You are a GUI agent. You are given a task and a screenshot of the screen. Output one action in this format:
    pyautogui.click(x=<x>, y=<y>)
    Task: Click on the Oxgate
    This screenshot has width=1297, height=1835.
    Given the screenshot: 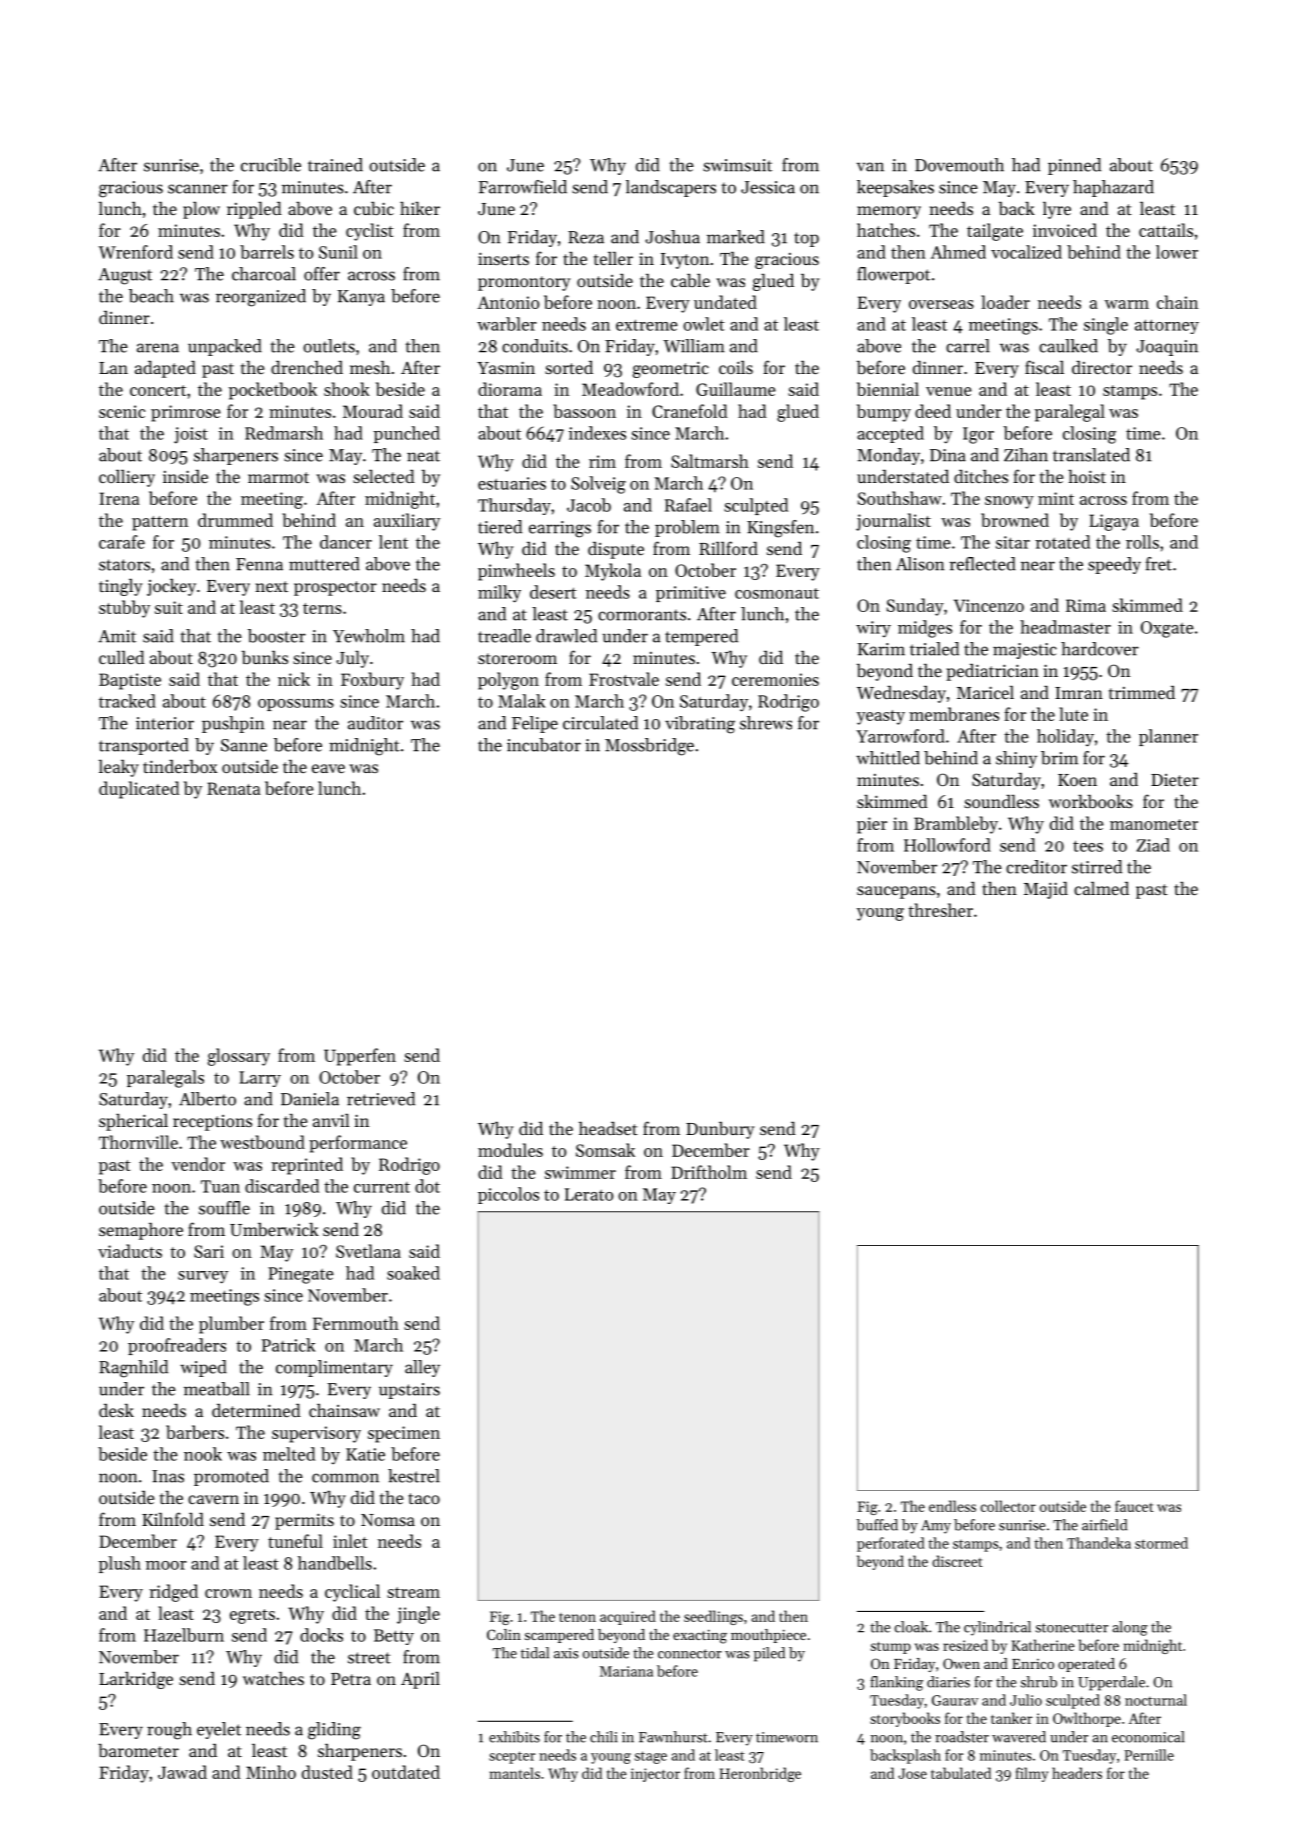 What is the action you would take?
    pyautogui.click(x=1167, y=629)
